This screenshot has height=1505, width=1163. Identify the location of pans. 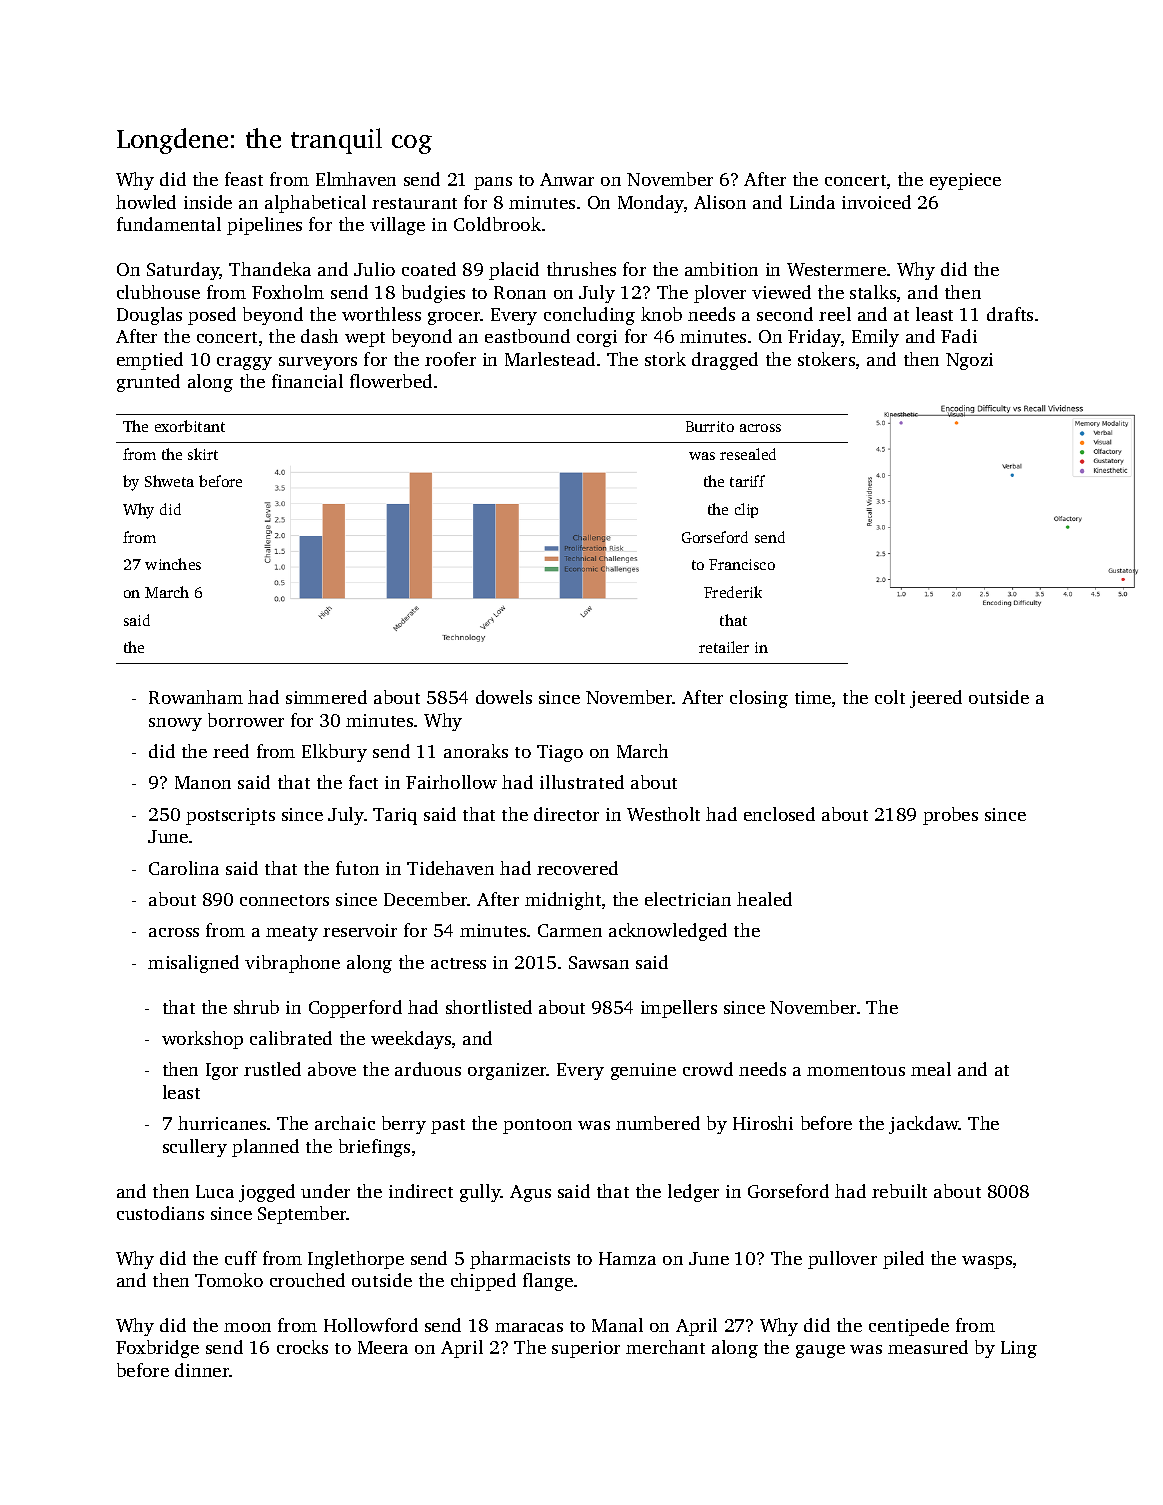
(493, 183).
